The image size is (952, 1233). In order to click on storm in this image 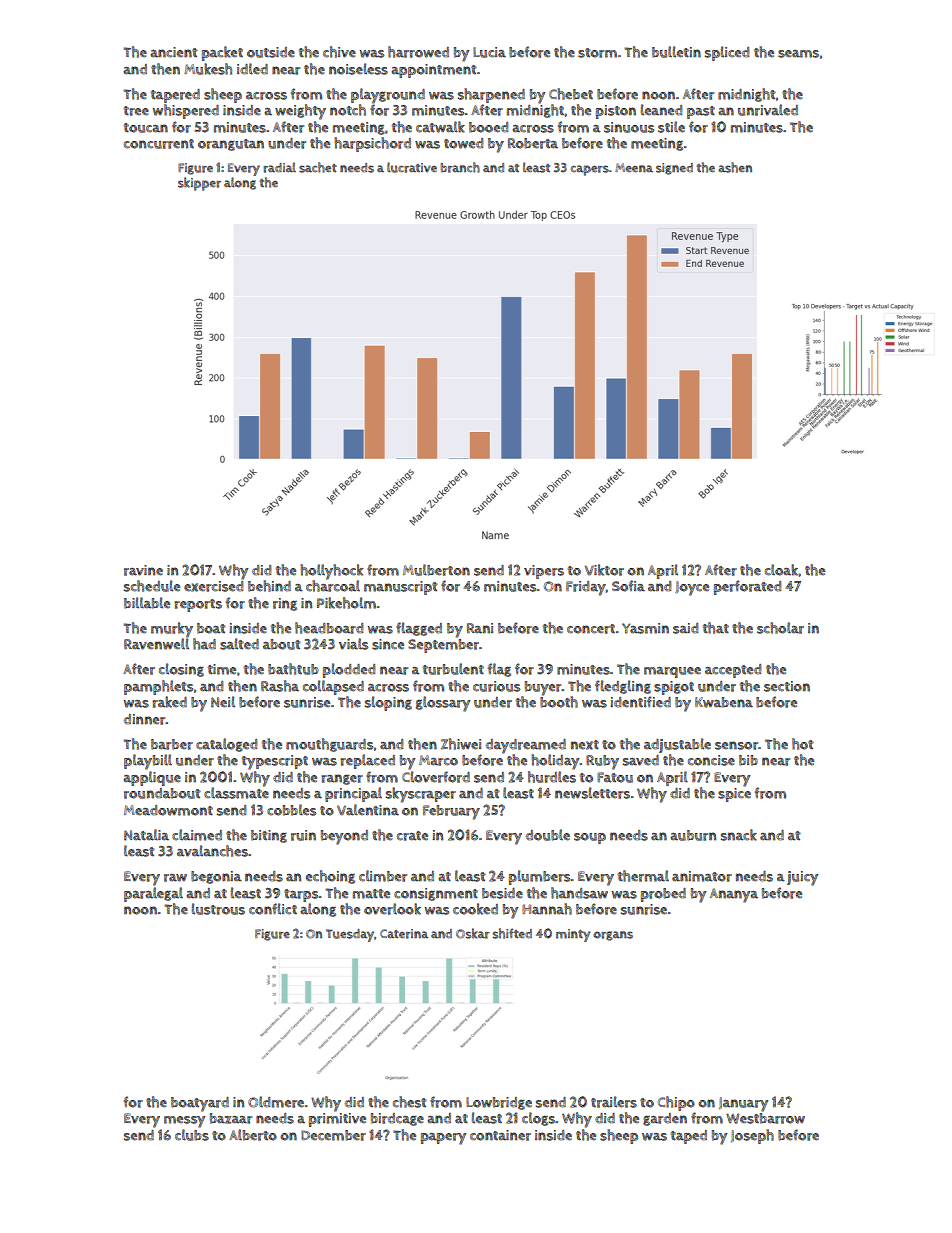, I will do `click(597, 53)`.
